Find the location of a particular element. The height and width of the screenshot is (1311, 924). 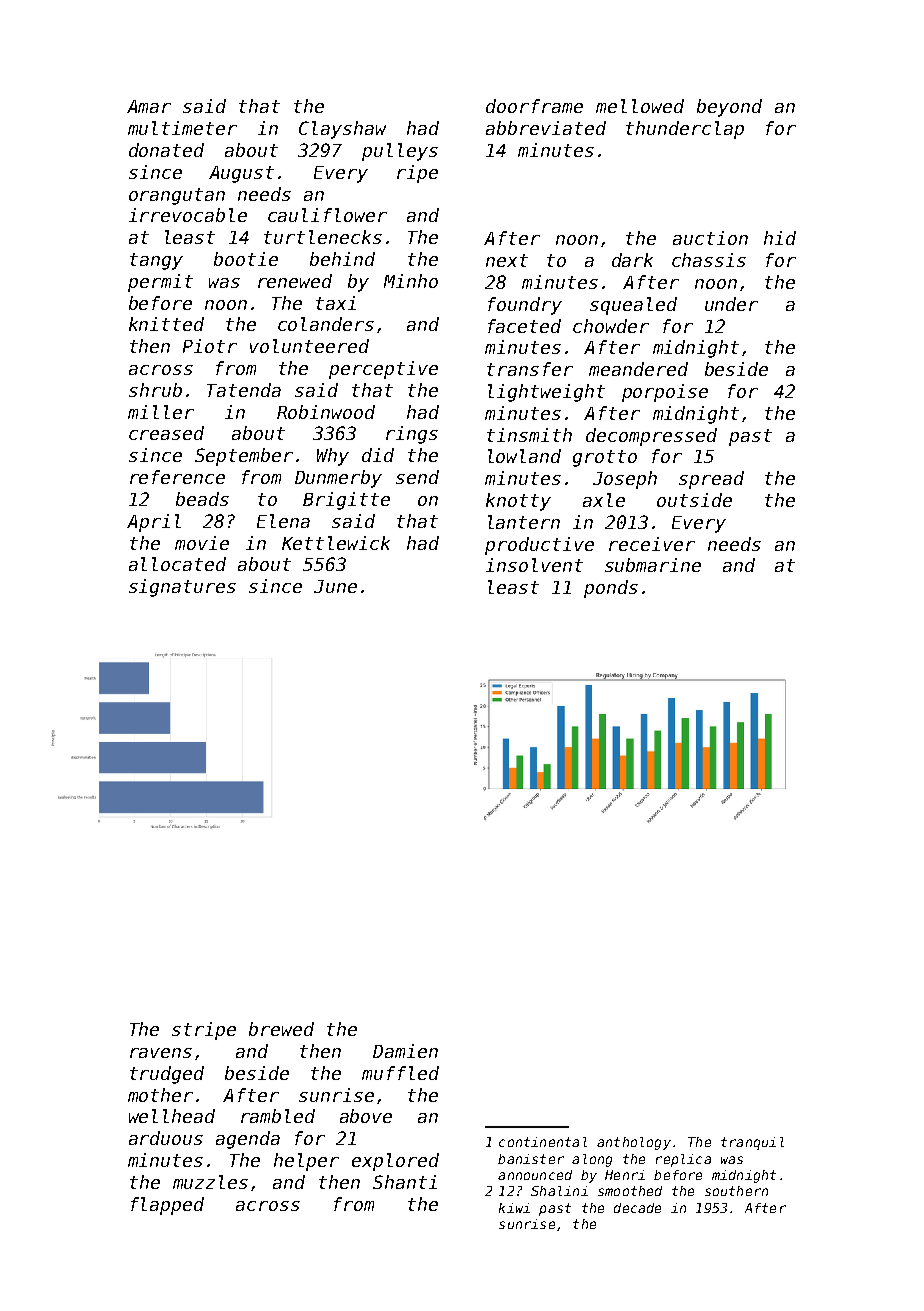

insolvent is located at coordinates (534, 565).
